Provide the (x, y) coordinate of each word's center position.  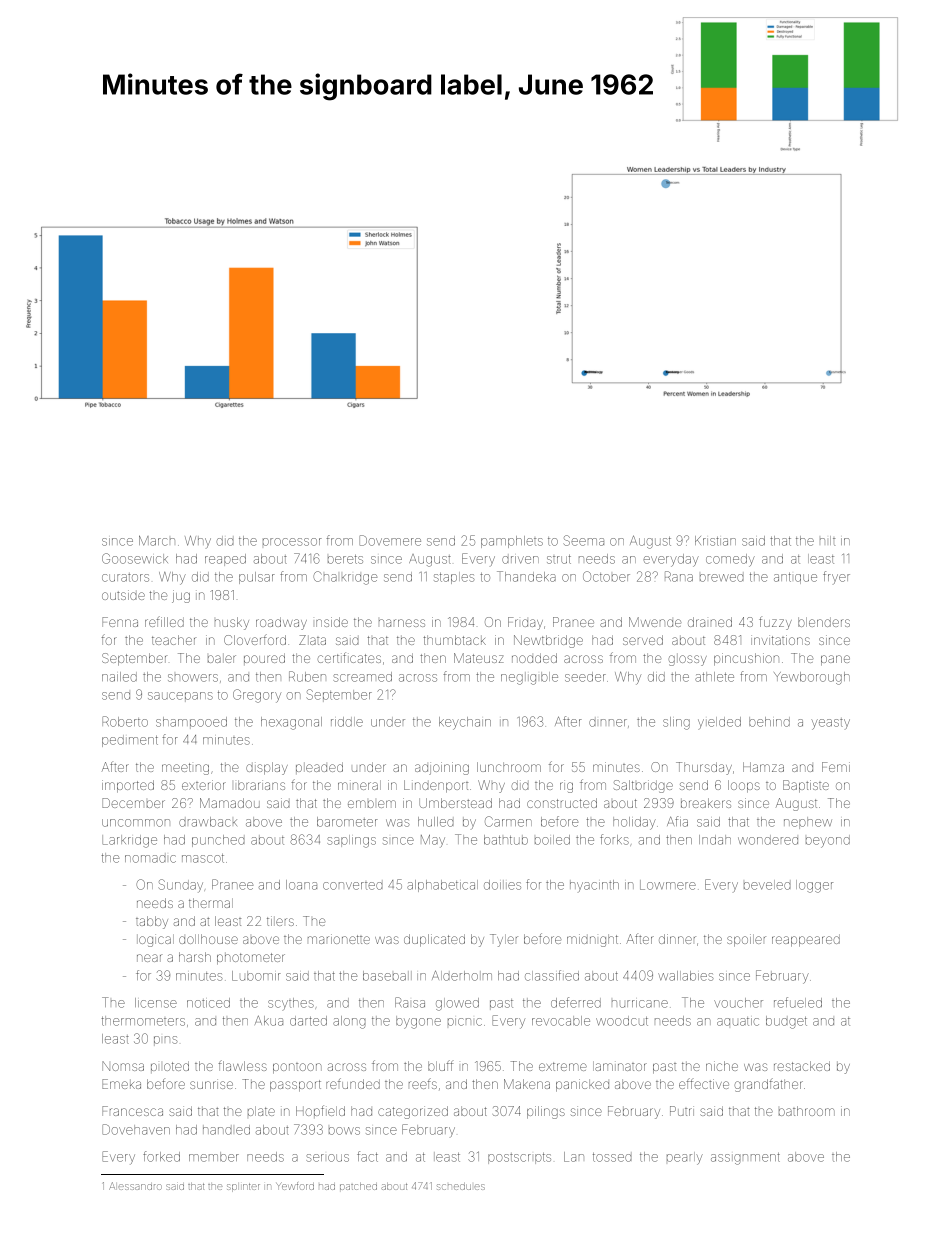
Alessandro (135, 1186)
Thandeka (526, 576)
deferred (576, 1002)
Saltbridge (643, 786)
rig (566, 786)
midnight (592, 940)
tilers (280, 921)
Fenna (120, 622)
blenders (824, 622)
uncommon (136, 823)
